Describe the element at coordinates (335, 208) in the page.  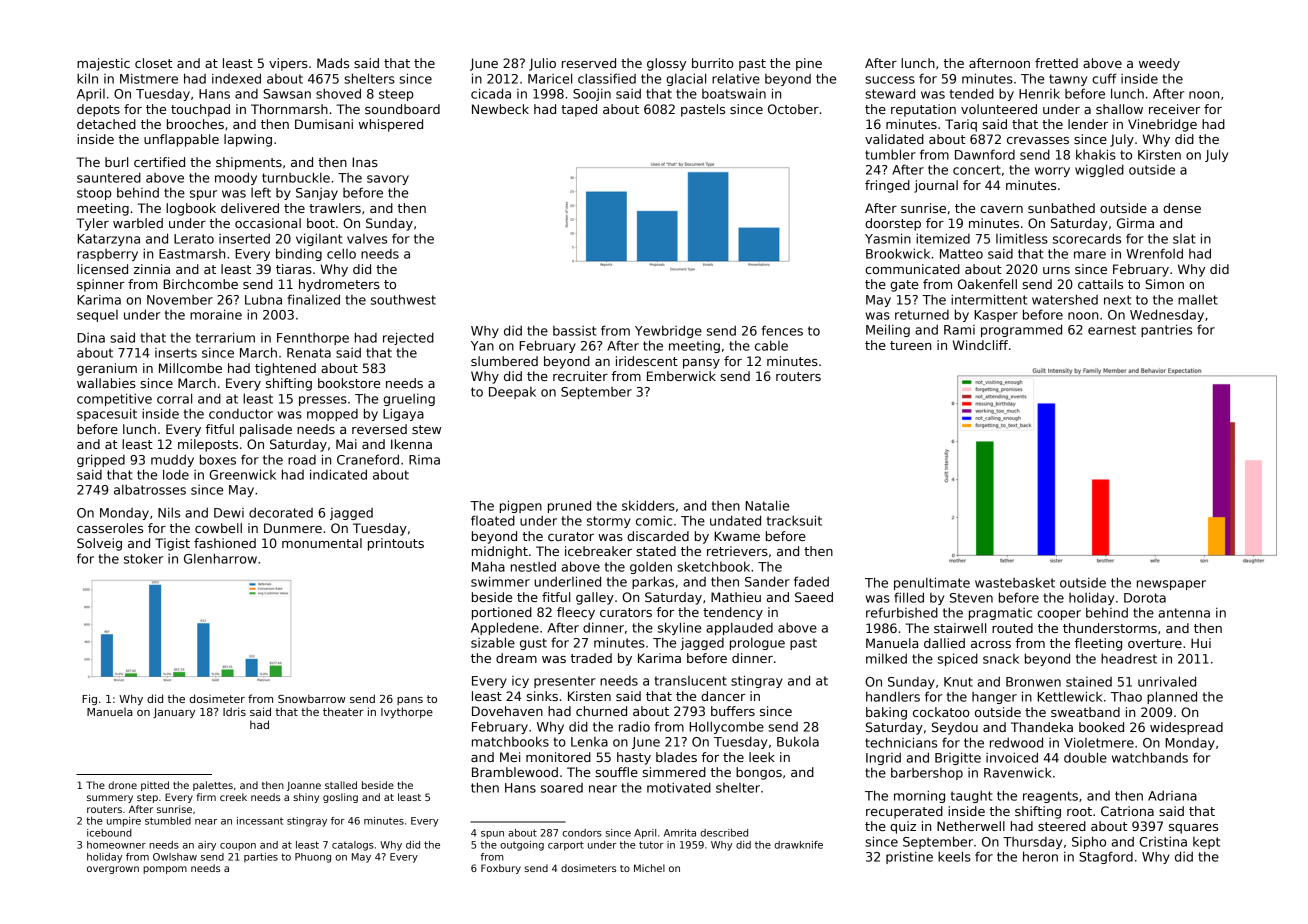
I see `trawlers` at that location.
